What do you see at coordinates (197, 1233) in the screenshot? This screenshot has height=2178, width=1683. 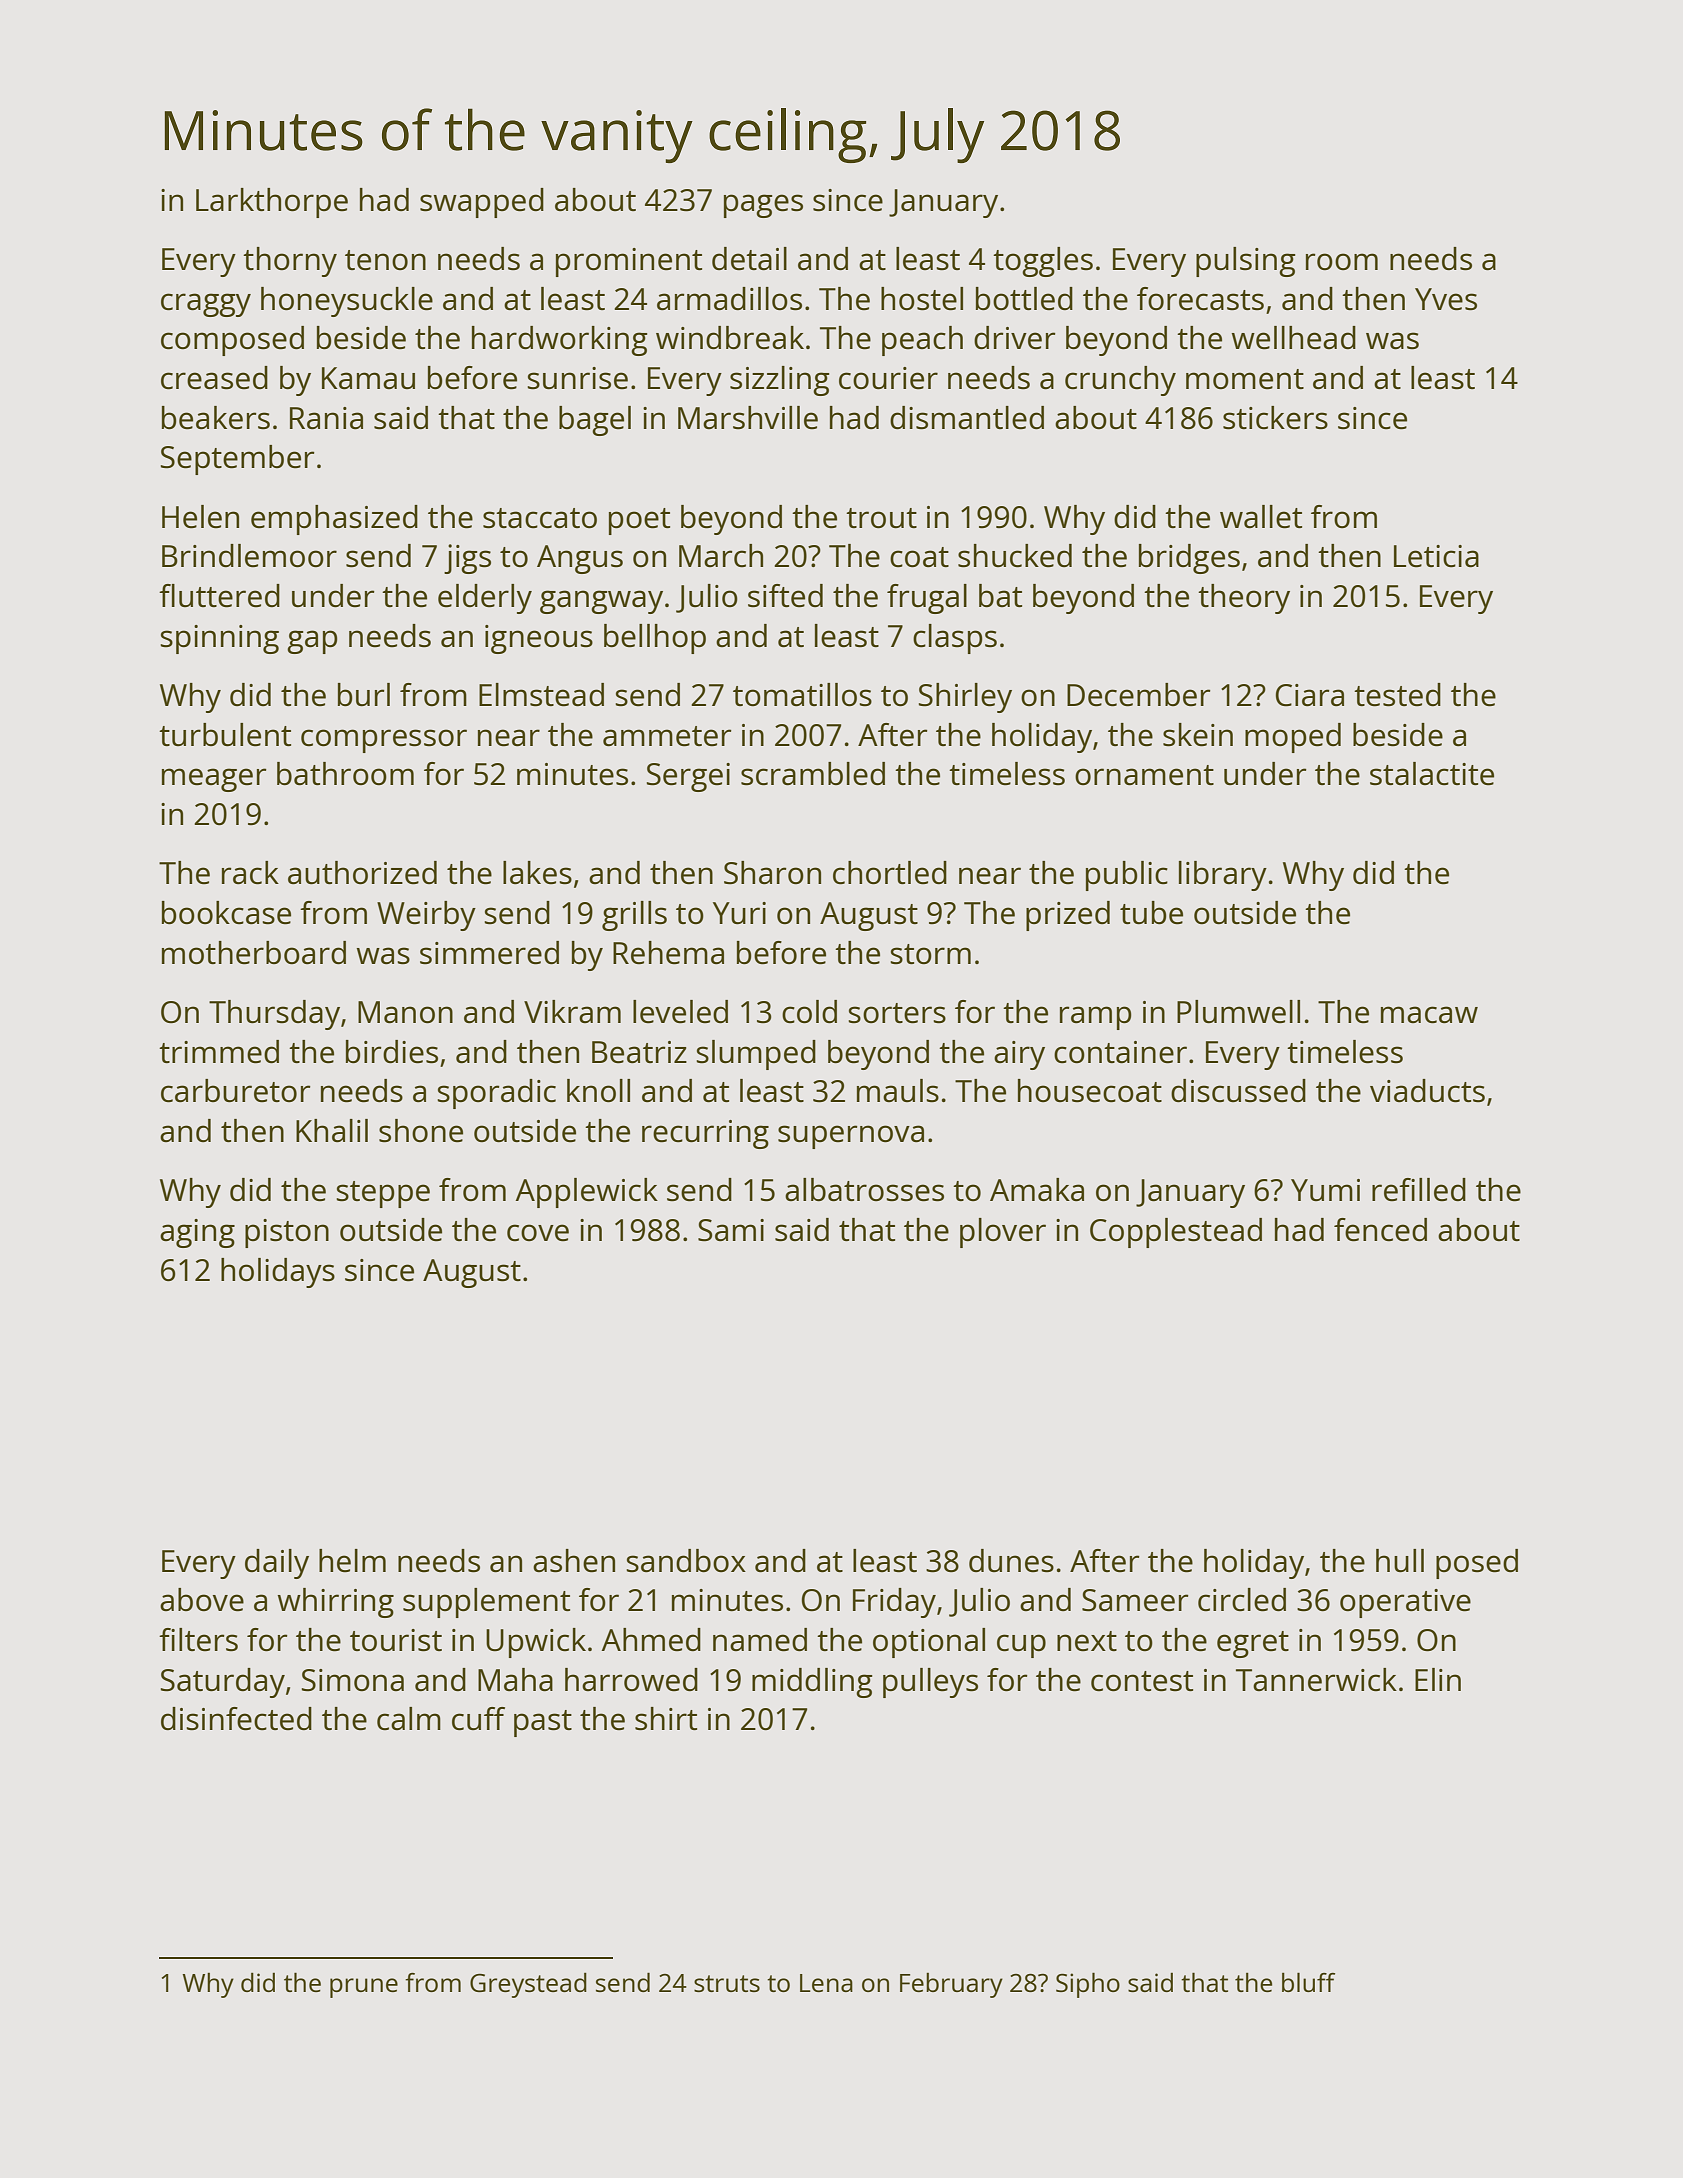 I see `aging` at bounding box center [197, 1233].
